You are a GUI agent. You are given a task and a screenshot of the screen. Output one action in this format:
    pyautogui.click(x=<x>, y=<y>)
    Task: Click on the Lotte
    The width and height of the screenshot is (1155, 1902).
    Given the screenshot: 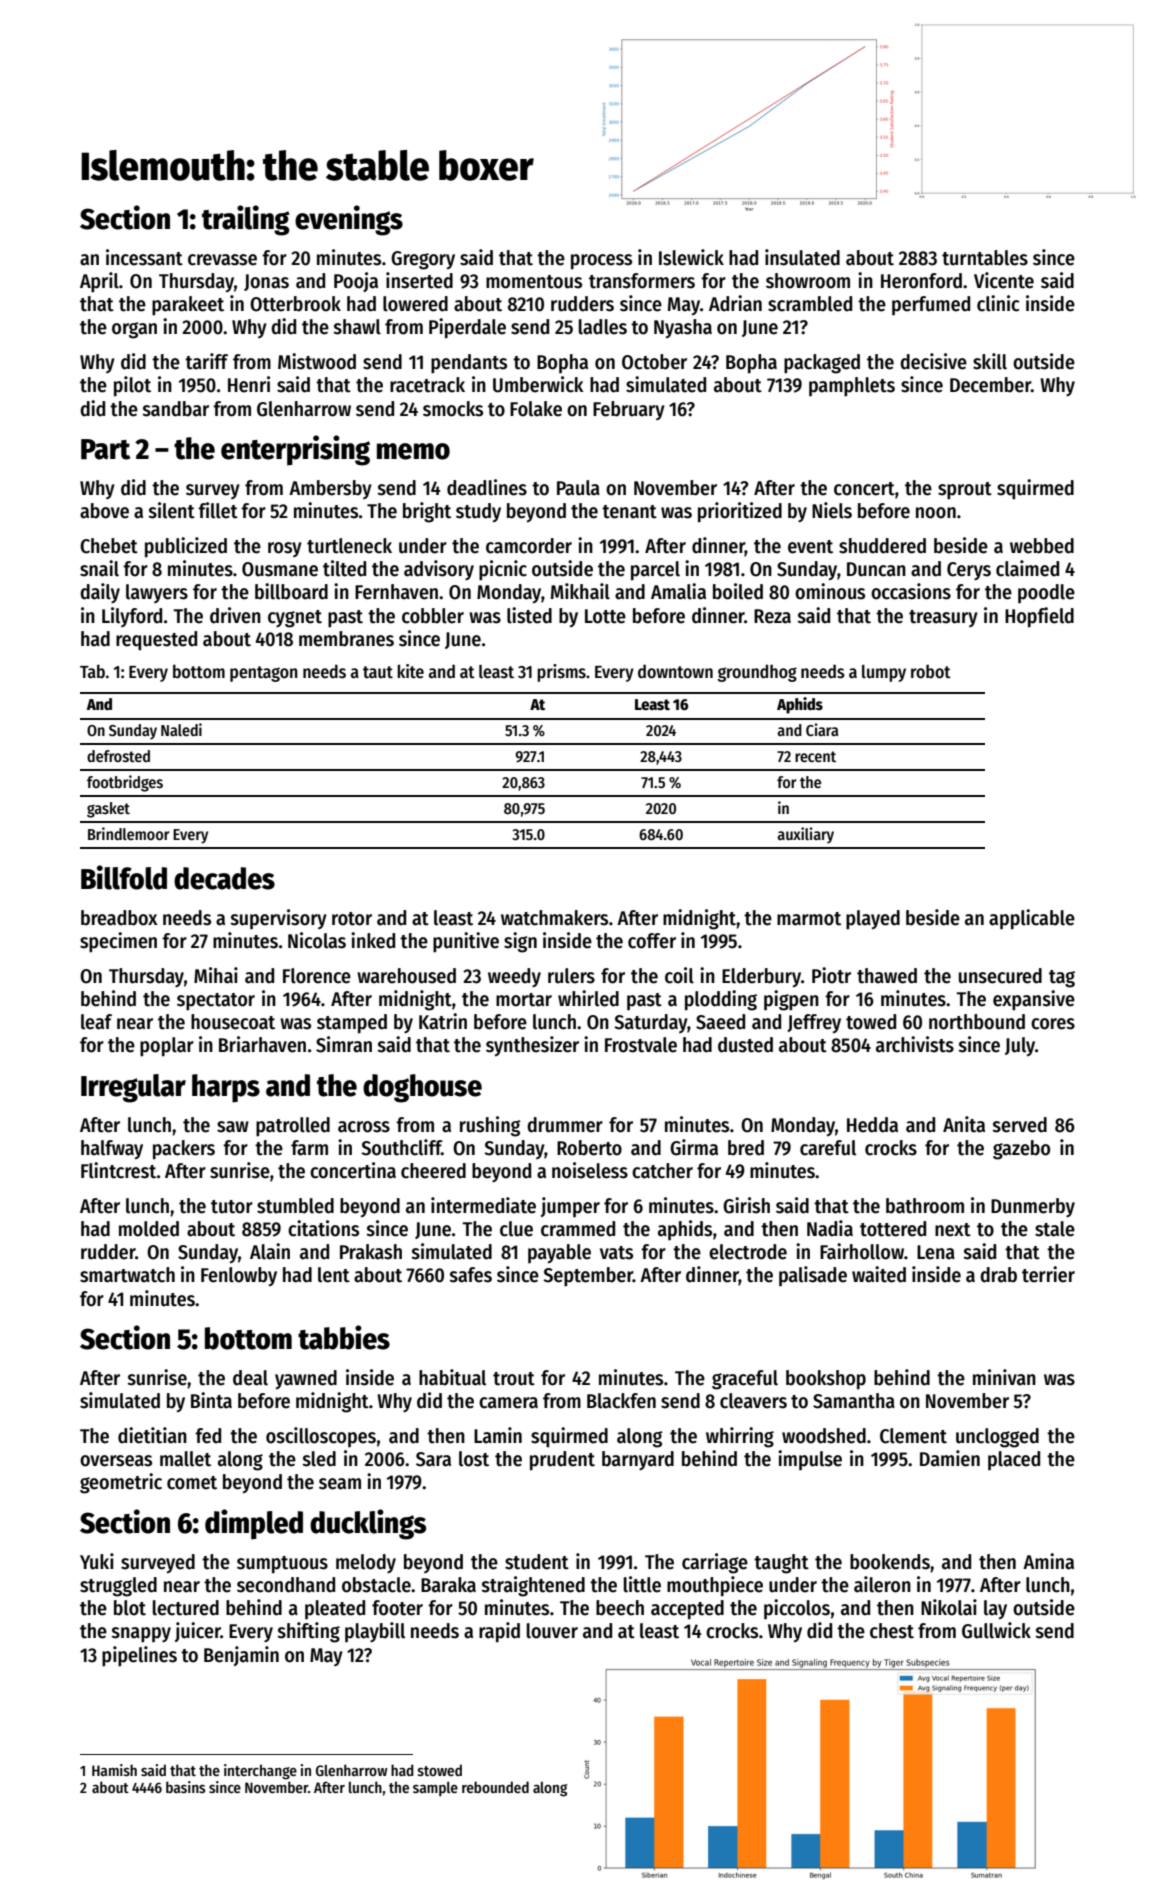 What is the action you would take?
    pyautogui.click(x=605, y=616)
